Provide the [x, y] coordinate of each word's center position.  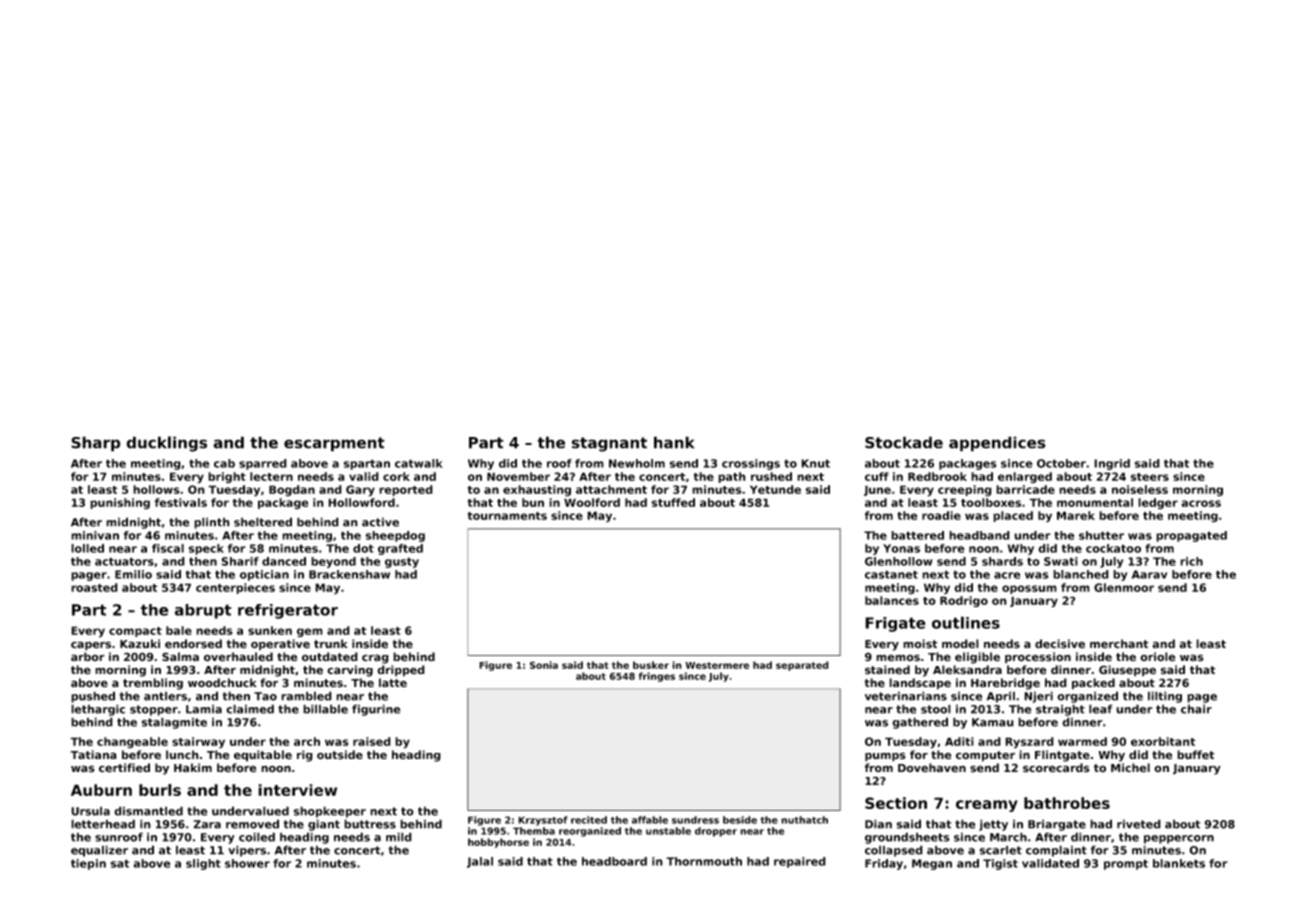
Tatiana [93, 755]
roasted [94, 587]
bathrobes [1067, 803]
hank [674, 442]
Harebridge [1005, 684]
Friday [884, 864]
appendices [997, 444]
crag [375, 659]
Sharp [95, 444]
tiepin [88, 864]
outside [340, 755]
